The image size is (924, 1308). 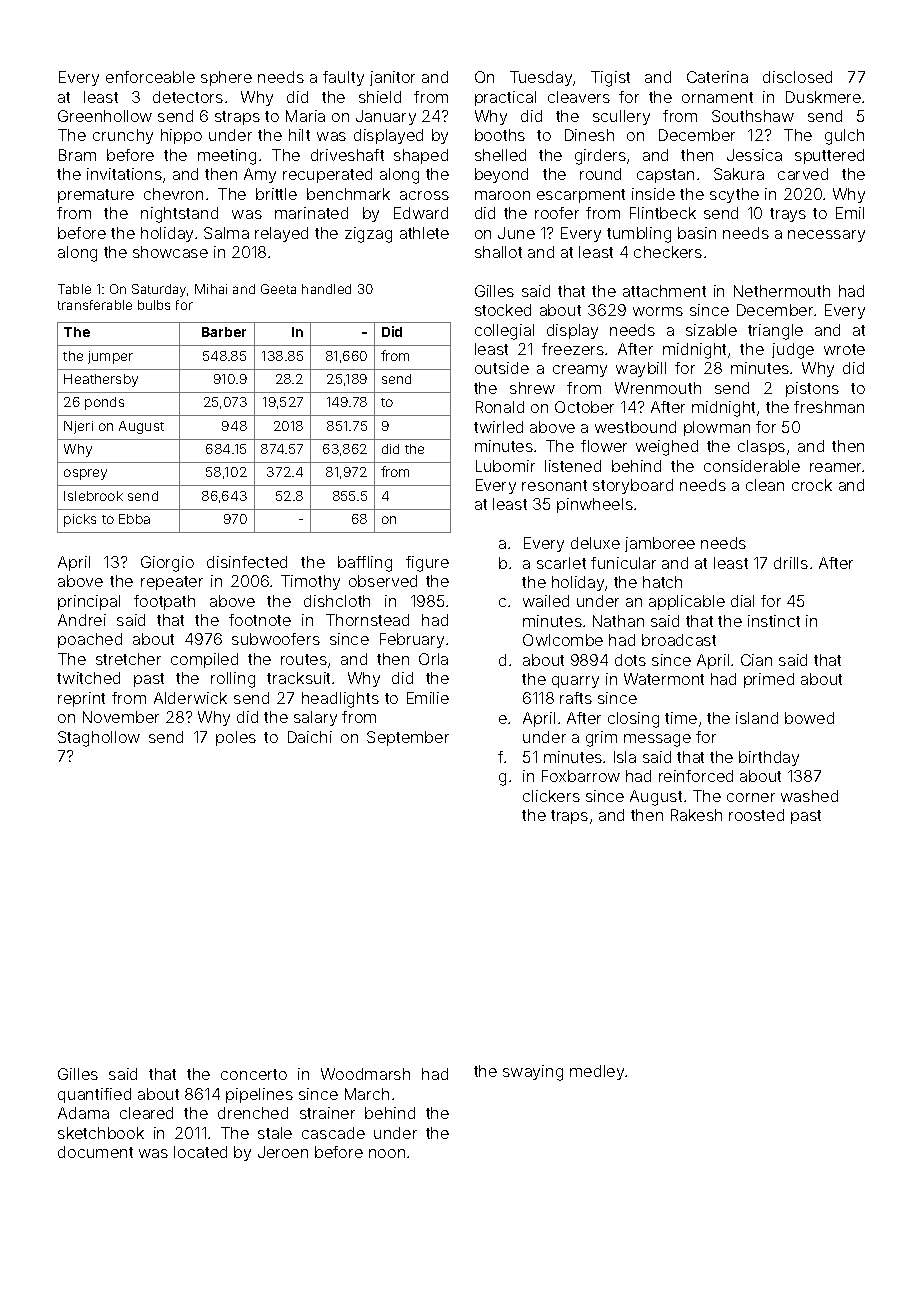 I want to click on sphere, so click(x=226, y=78).
